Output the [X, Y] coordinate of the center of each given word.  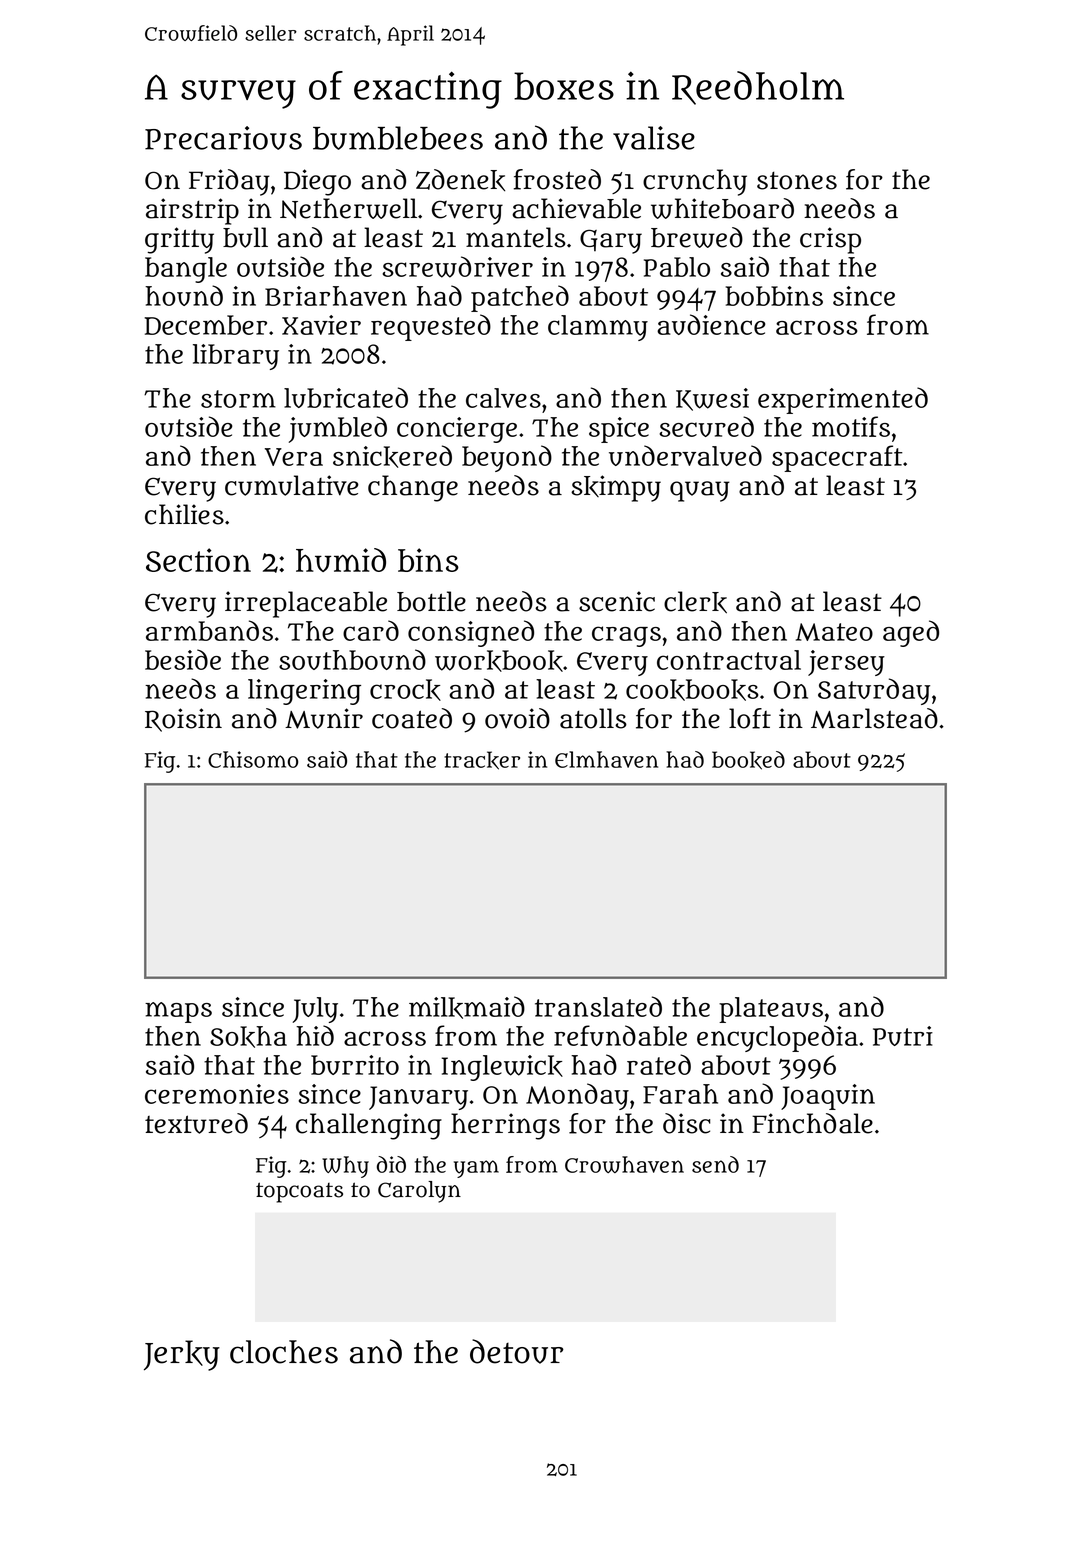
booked [748, 760]
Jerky [182, 1355]
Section [198, 560]
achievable [576, 208]
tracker [482, 760]
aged [911, 633]
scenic [617, 601]
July [315, 1010]
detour [517, 1351]
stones [797, 181]
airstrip [192, 211]
